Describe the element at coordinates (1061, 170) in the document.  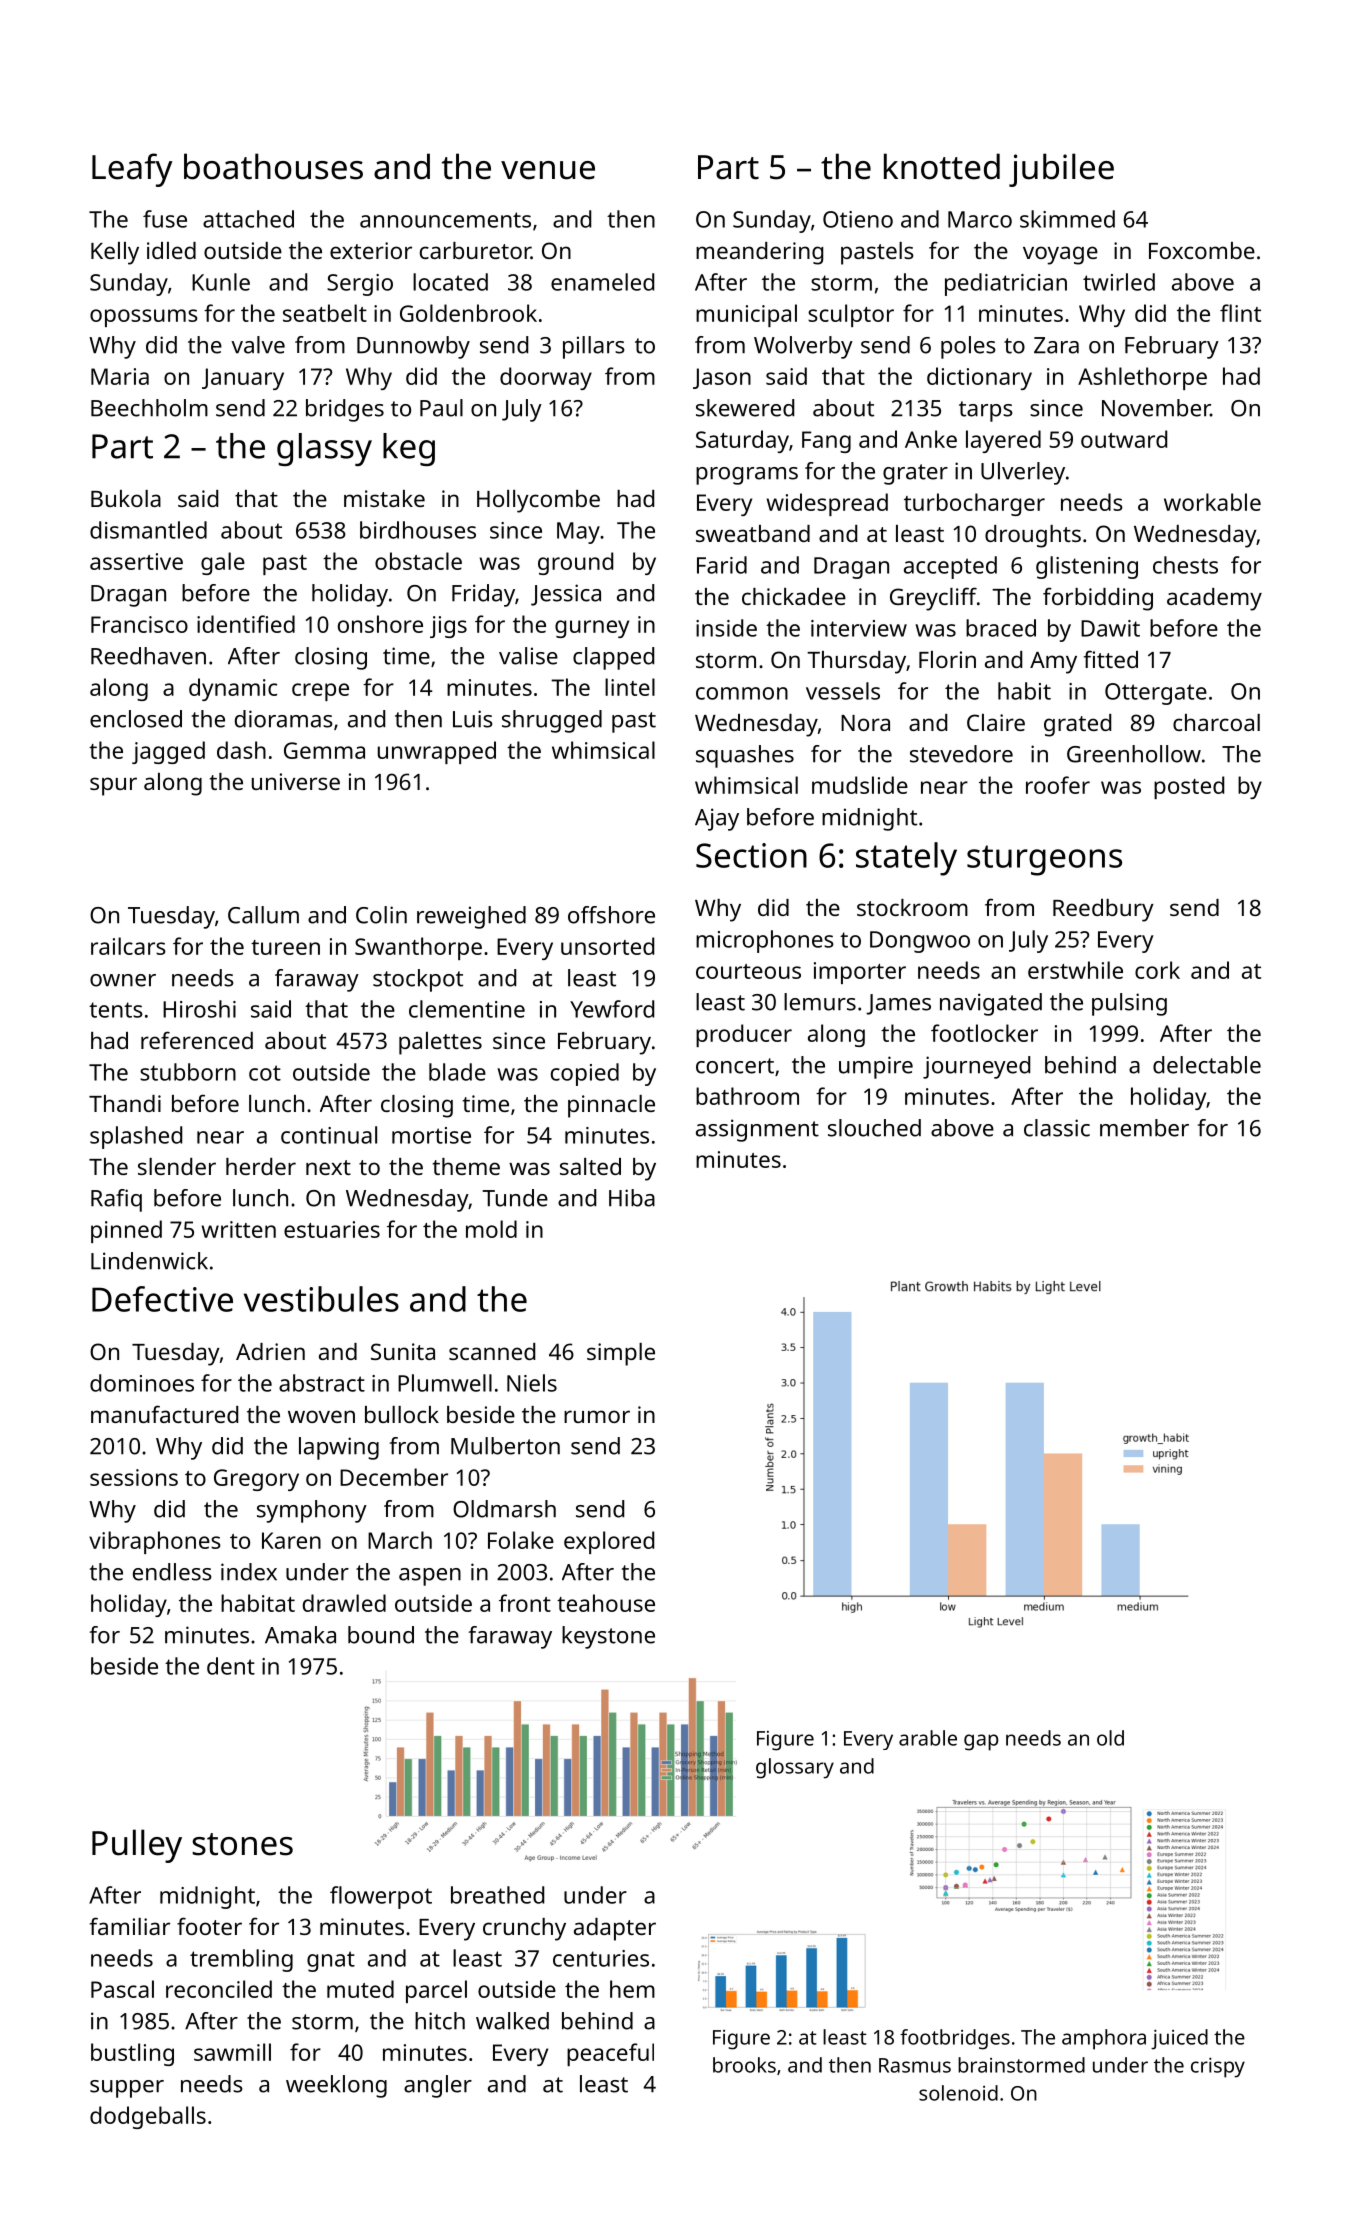
I see `jubilee` at that location.
